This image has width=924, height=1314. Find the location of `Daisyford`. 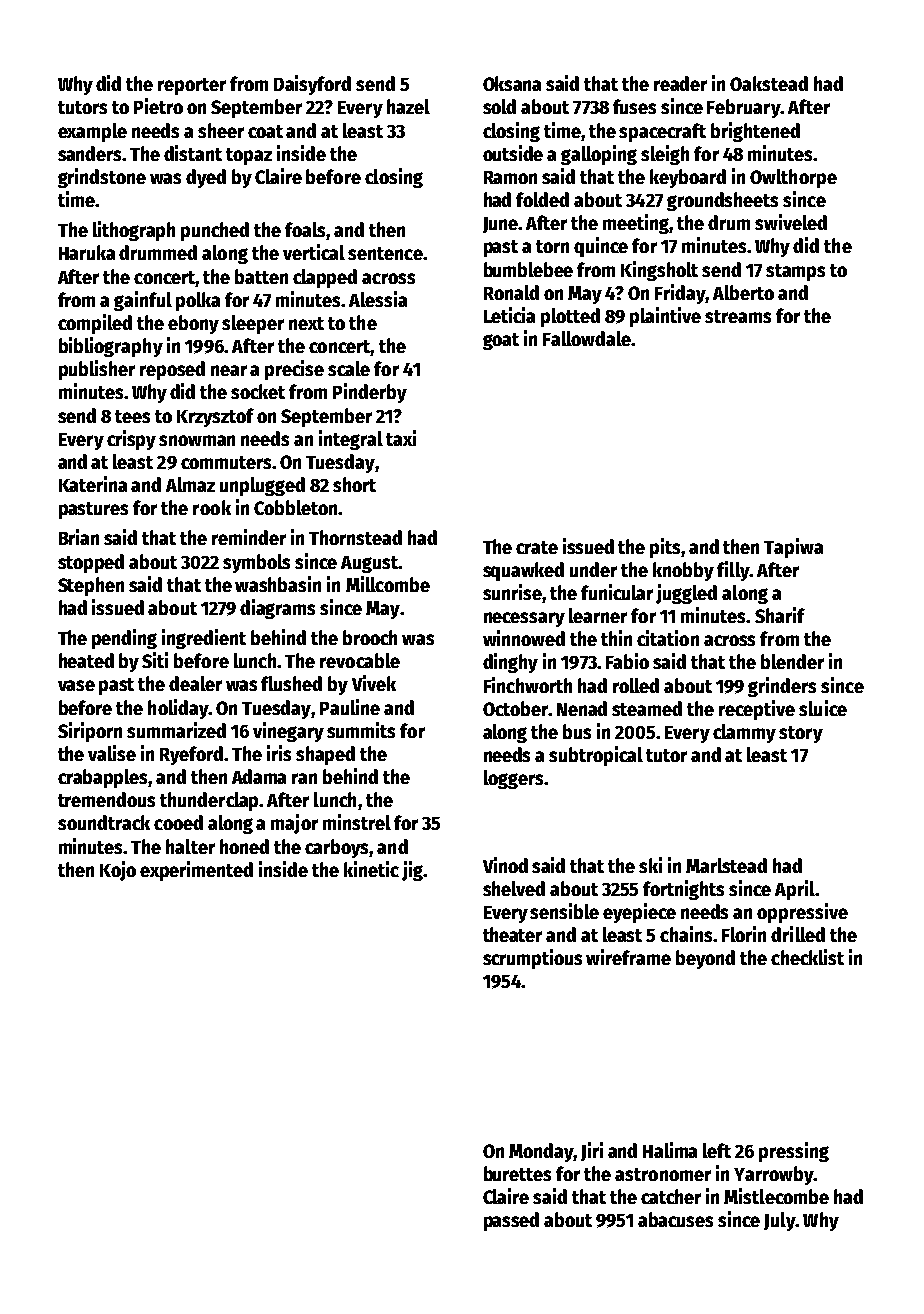

Daisyford is located at coordinates (312, 85).
